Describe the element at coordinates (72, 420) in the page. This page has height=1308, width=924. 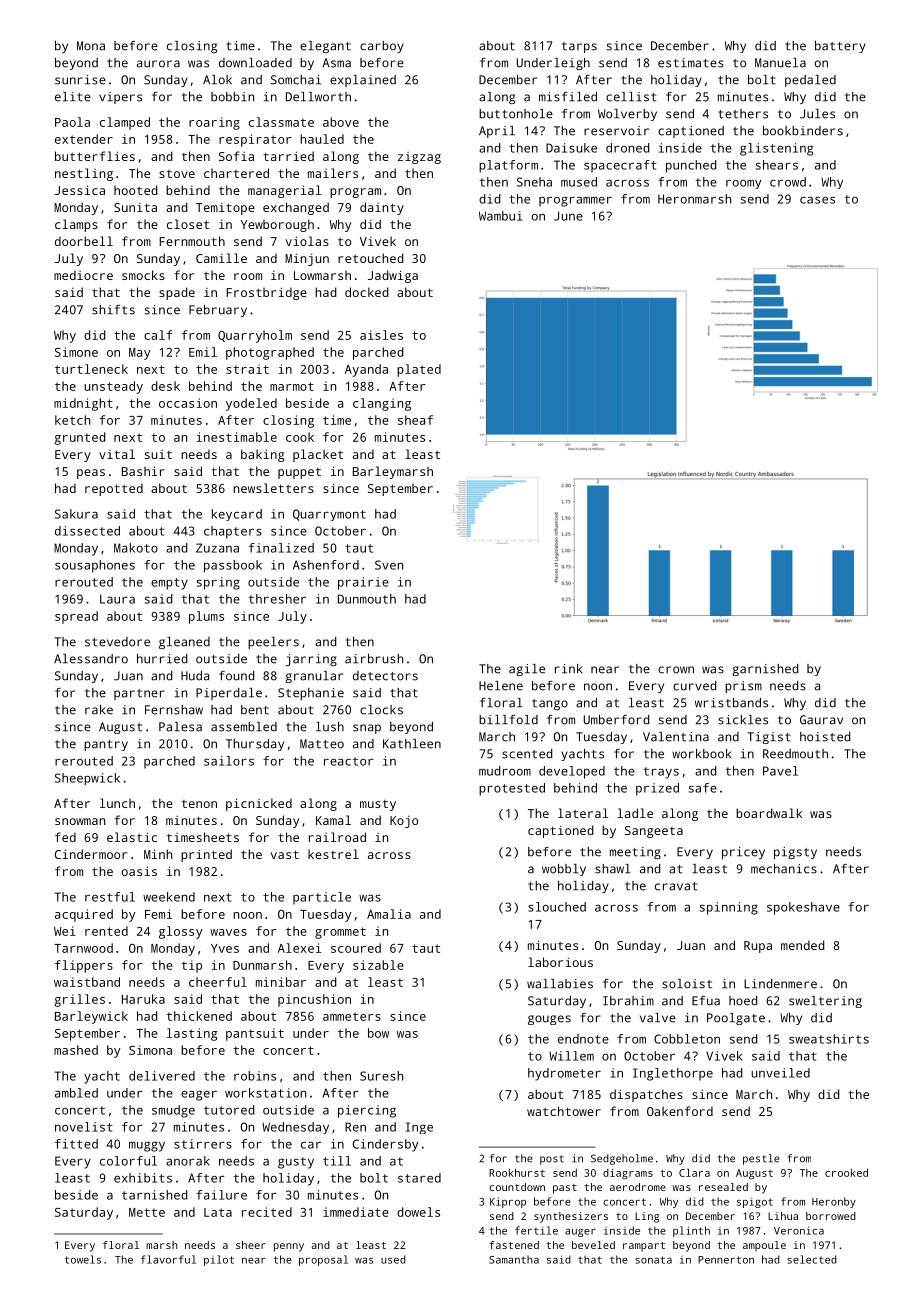
I see `ketch` at that location.
